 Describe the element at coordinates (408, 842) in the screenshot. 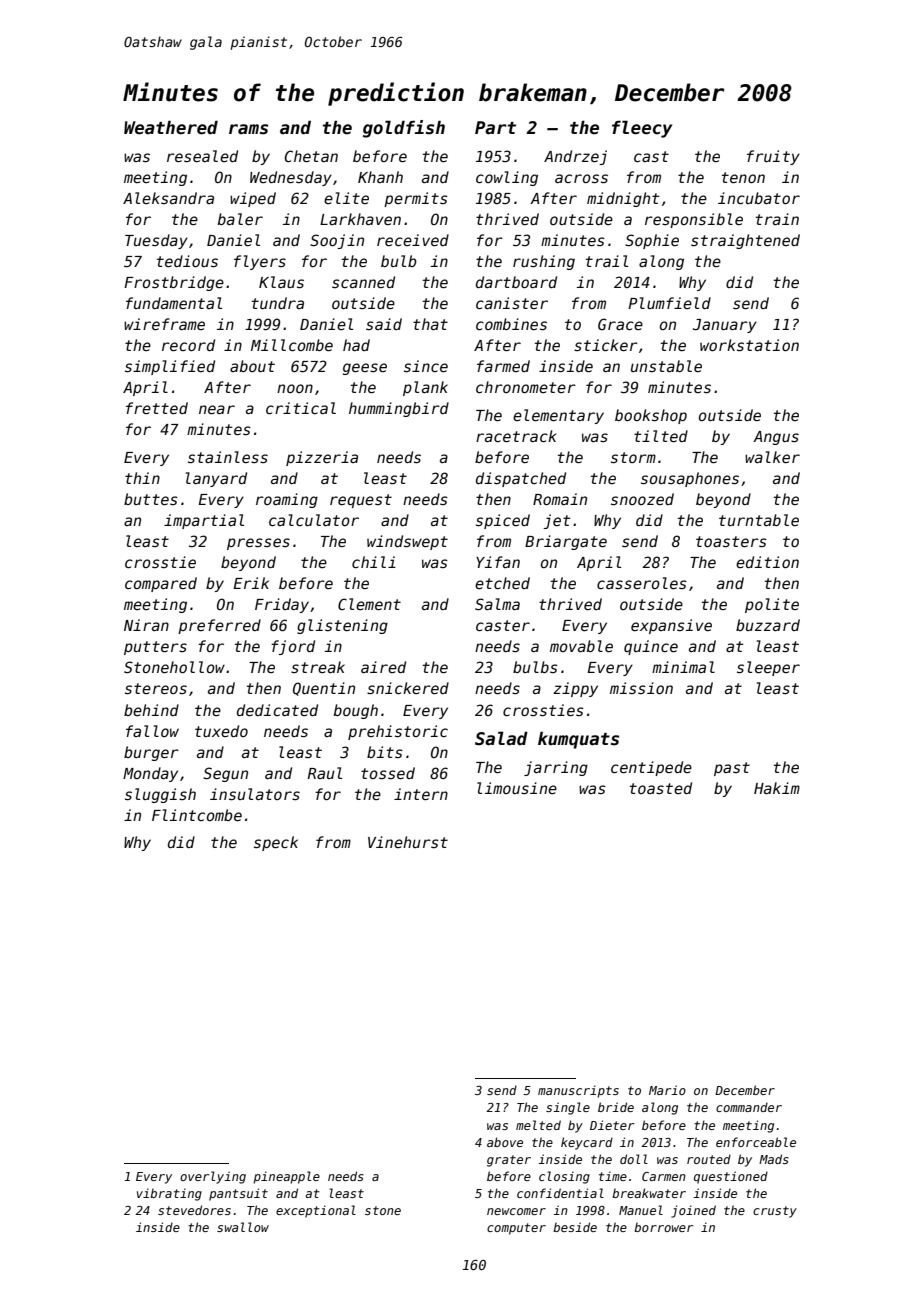

I see `Vinehurst` at that location.
